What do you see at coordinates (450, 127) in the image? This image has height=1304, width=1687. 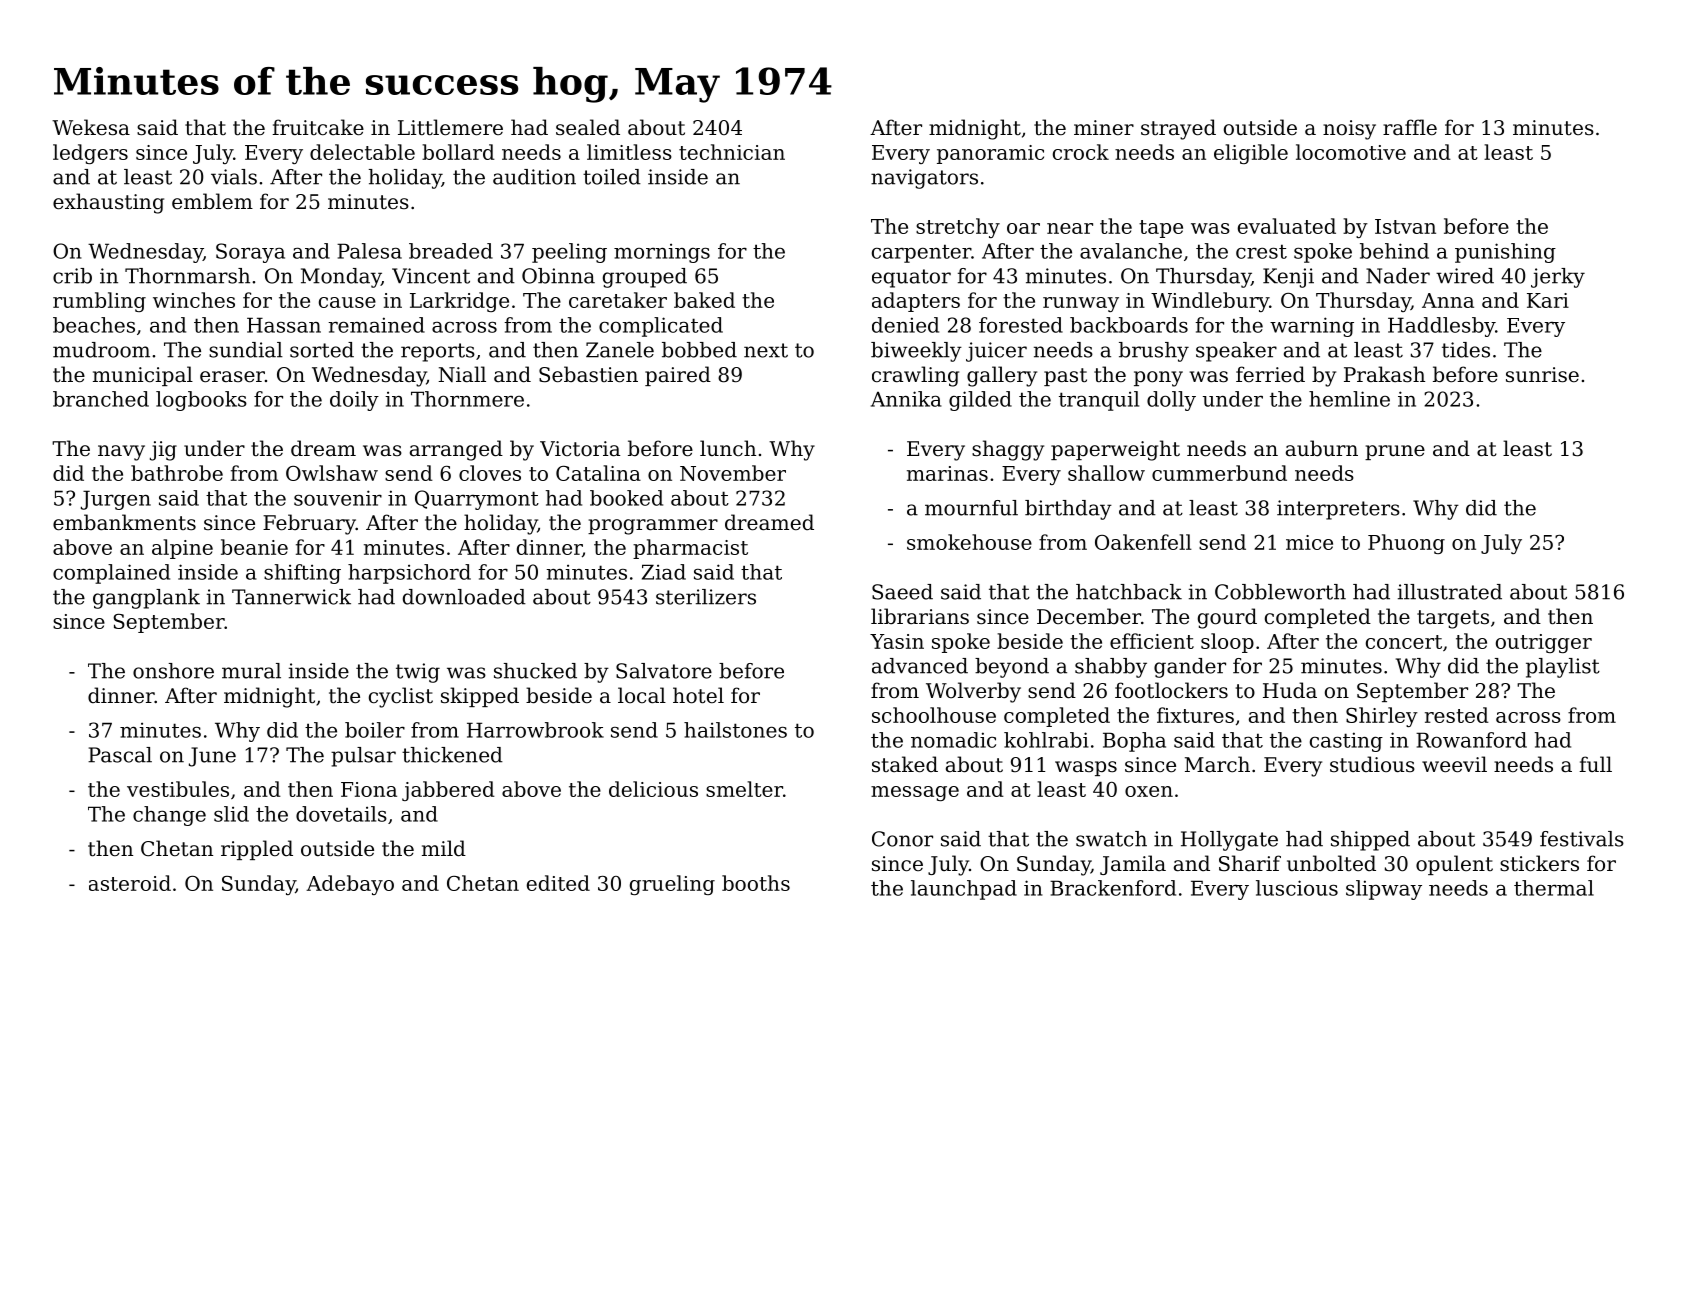 I see `Littlemere` at bounding box center [450, 127].
